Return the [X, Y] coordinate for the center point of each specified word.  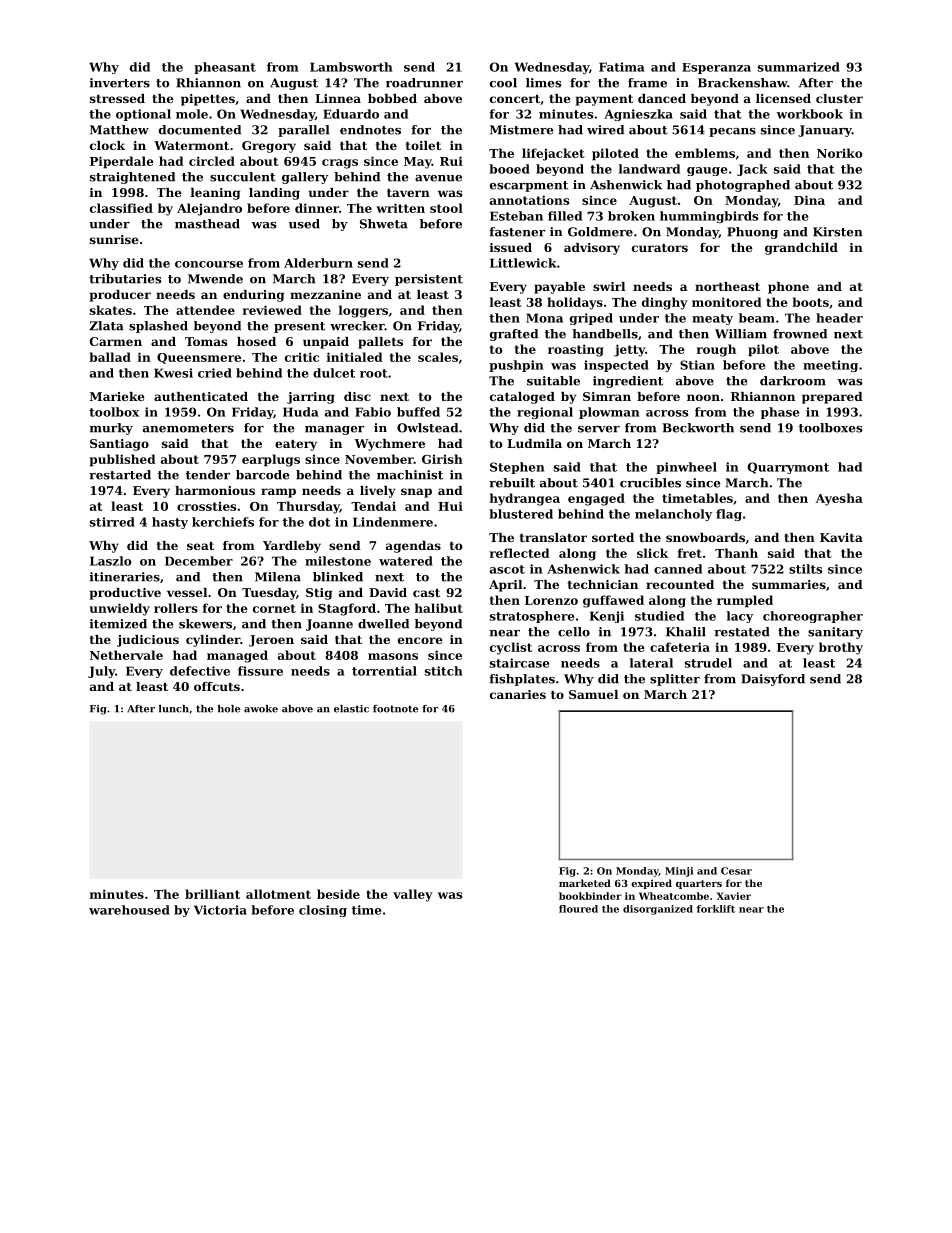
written [400, 208]
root [374, 373]
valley [413, 895]
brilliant [212, 894]
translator [553, 537]
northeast [727, 286]
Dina [809, 200]
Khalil [686, 632]
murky [111, 429]
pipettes [208, 100]
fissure [260, 671]
